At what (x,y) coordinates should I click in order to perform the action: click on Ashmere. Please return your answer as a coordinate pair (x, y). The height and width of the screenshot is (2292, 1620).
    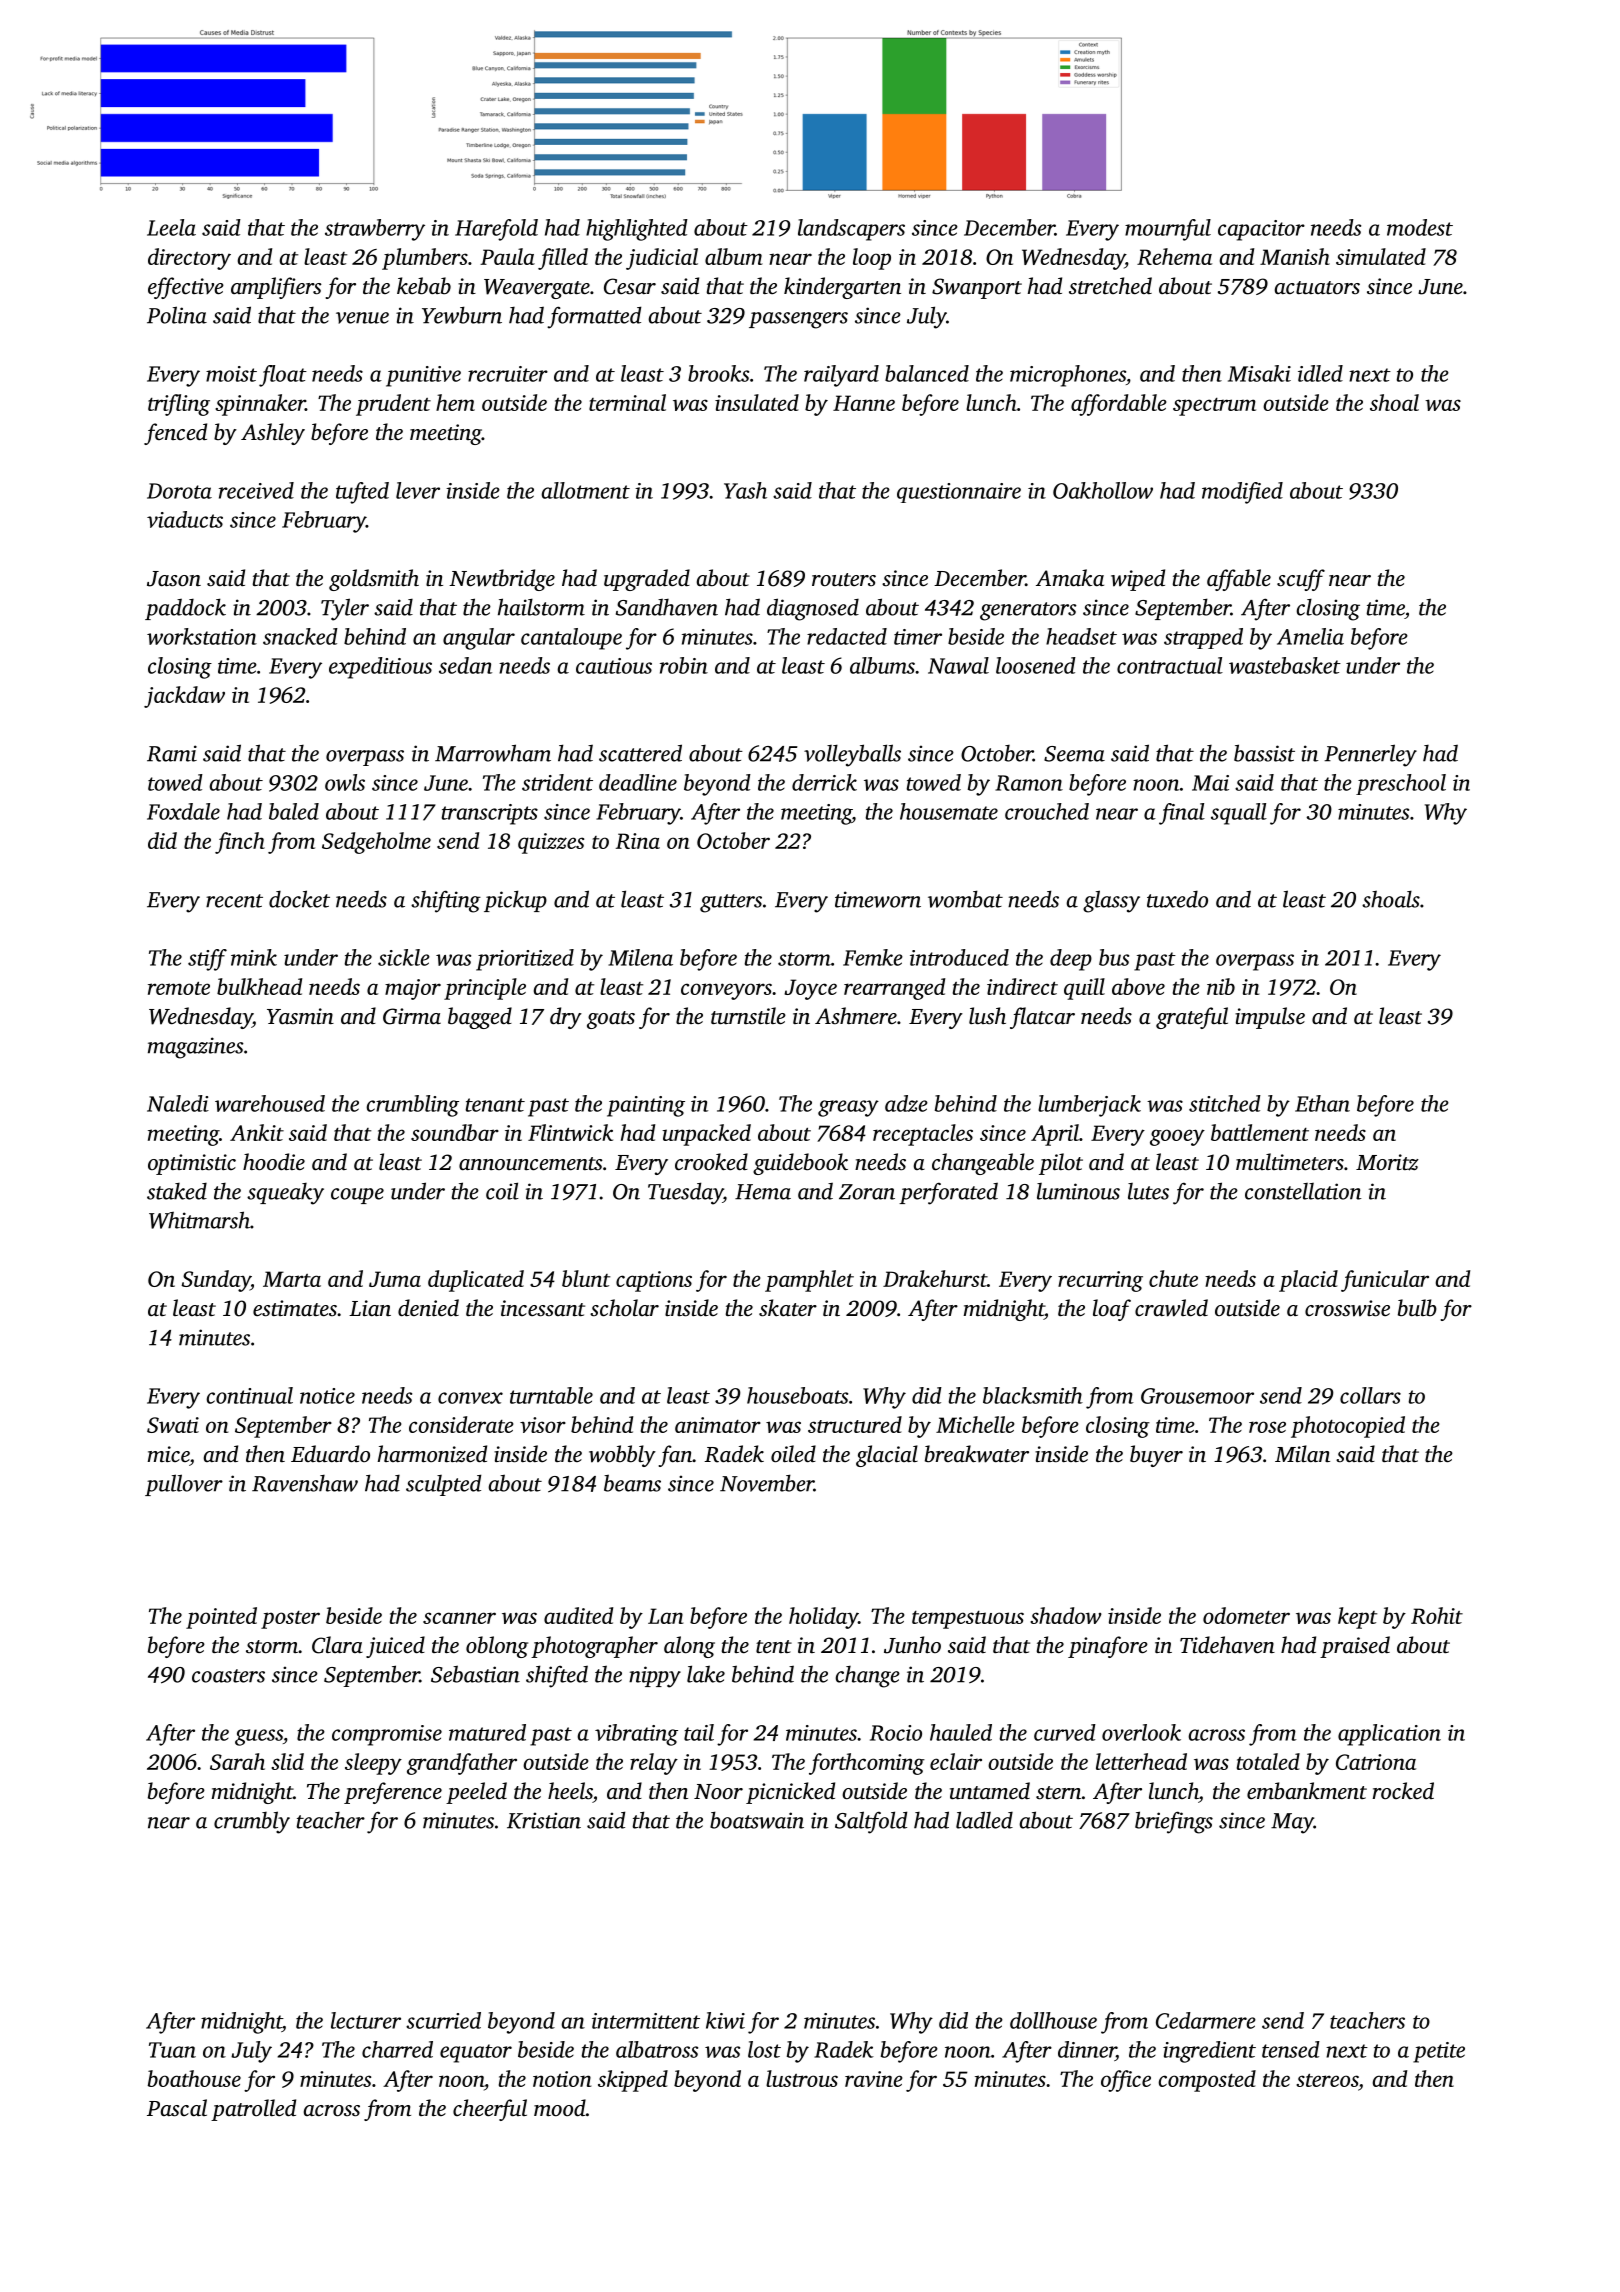
    Looking at the image, I should click on (856, 1016).
